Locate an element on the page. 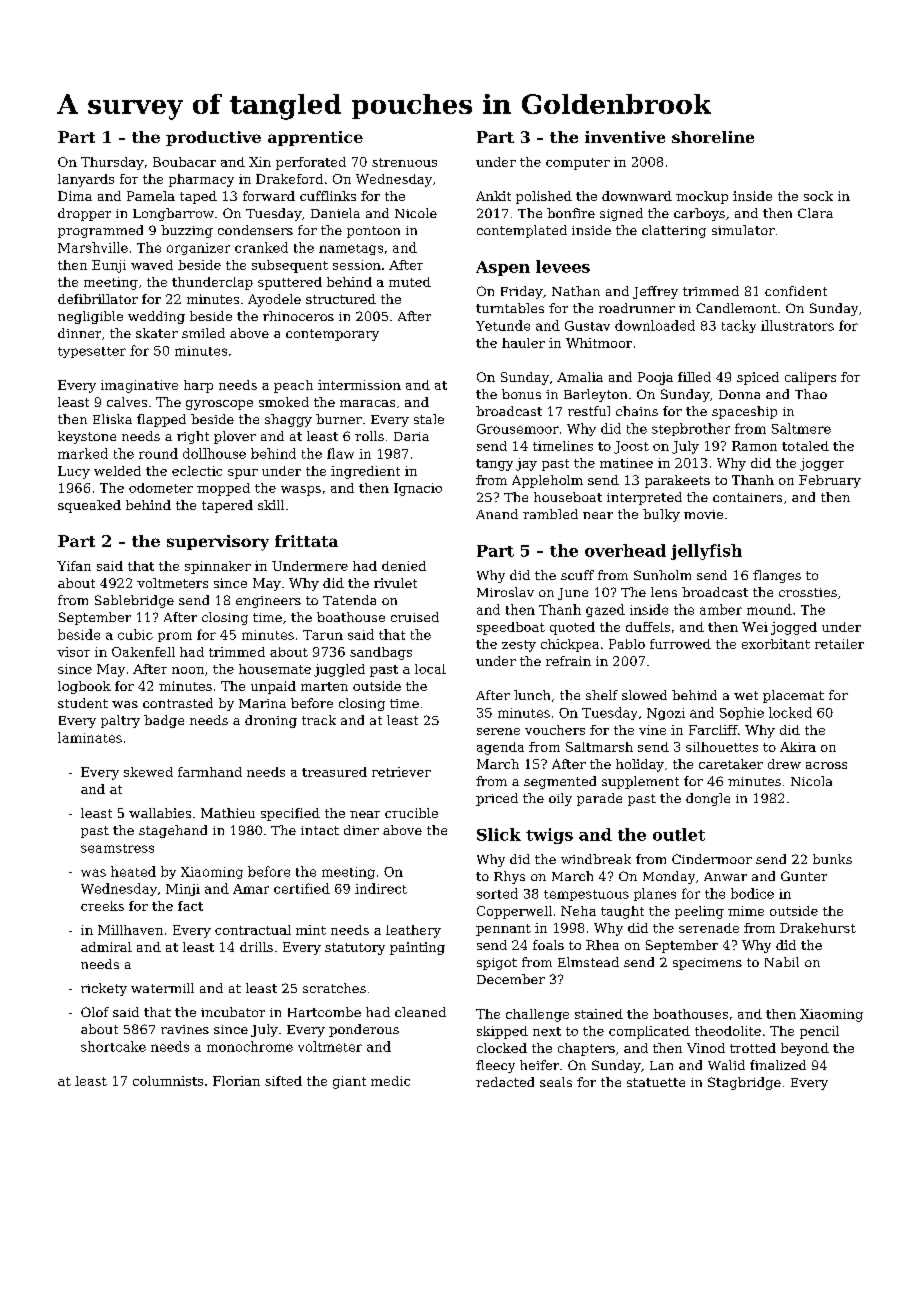  furrowed is located at coordinates (680, 644).
